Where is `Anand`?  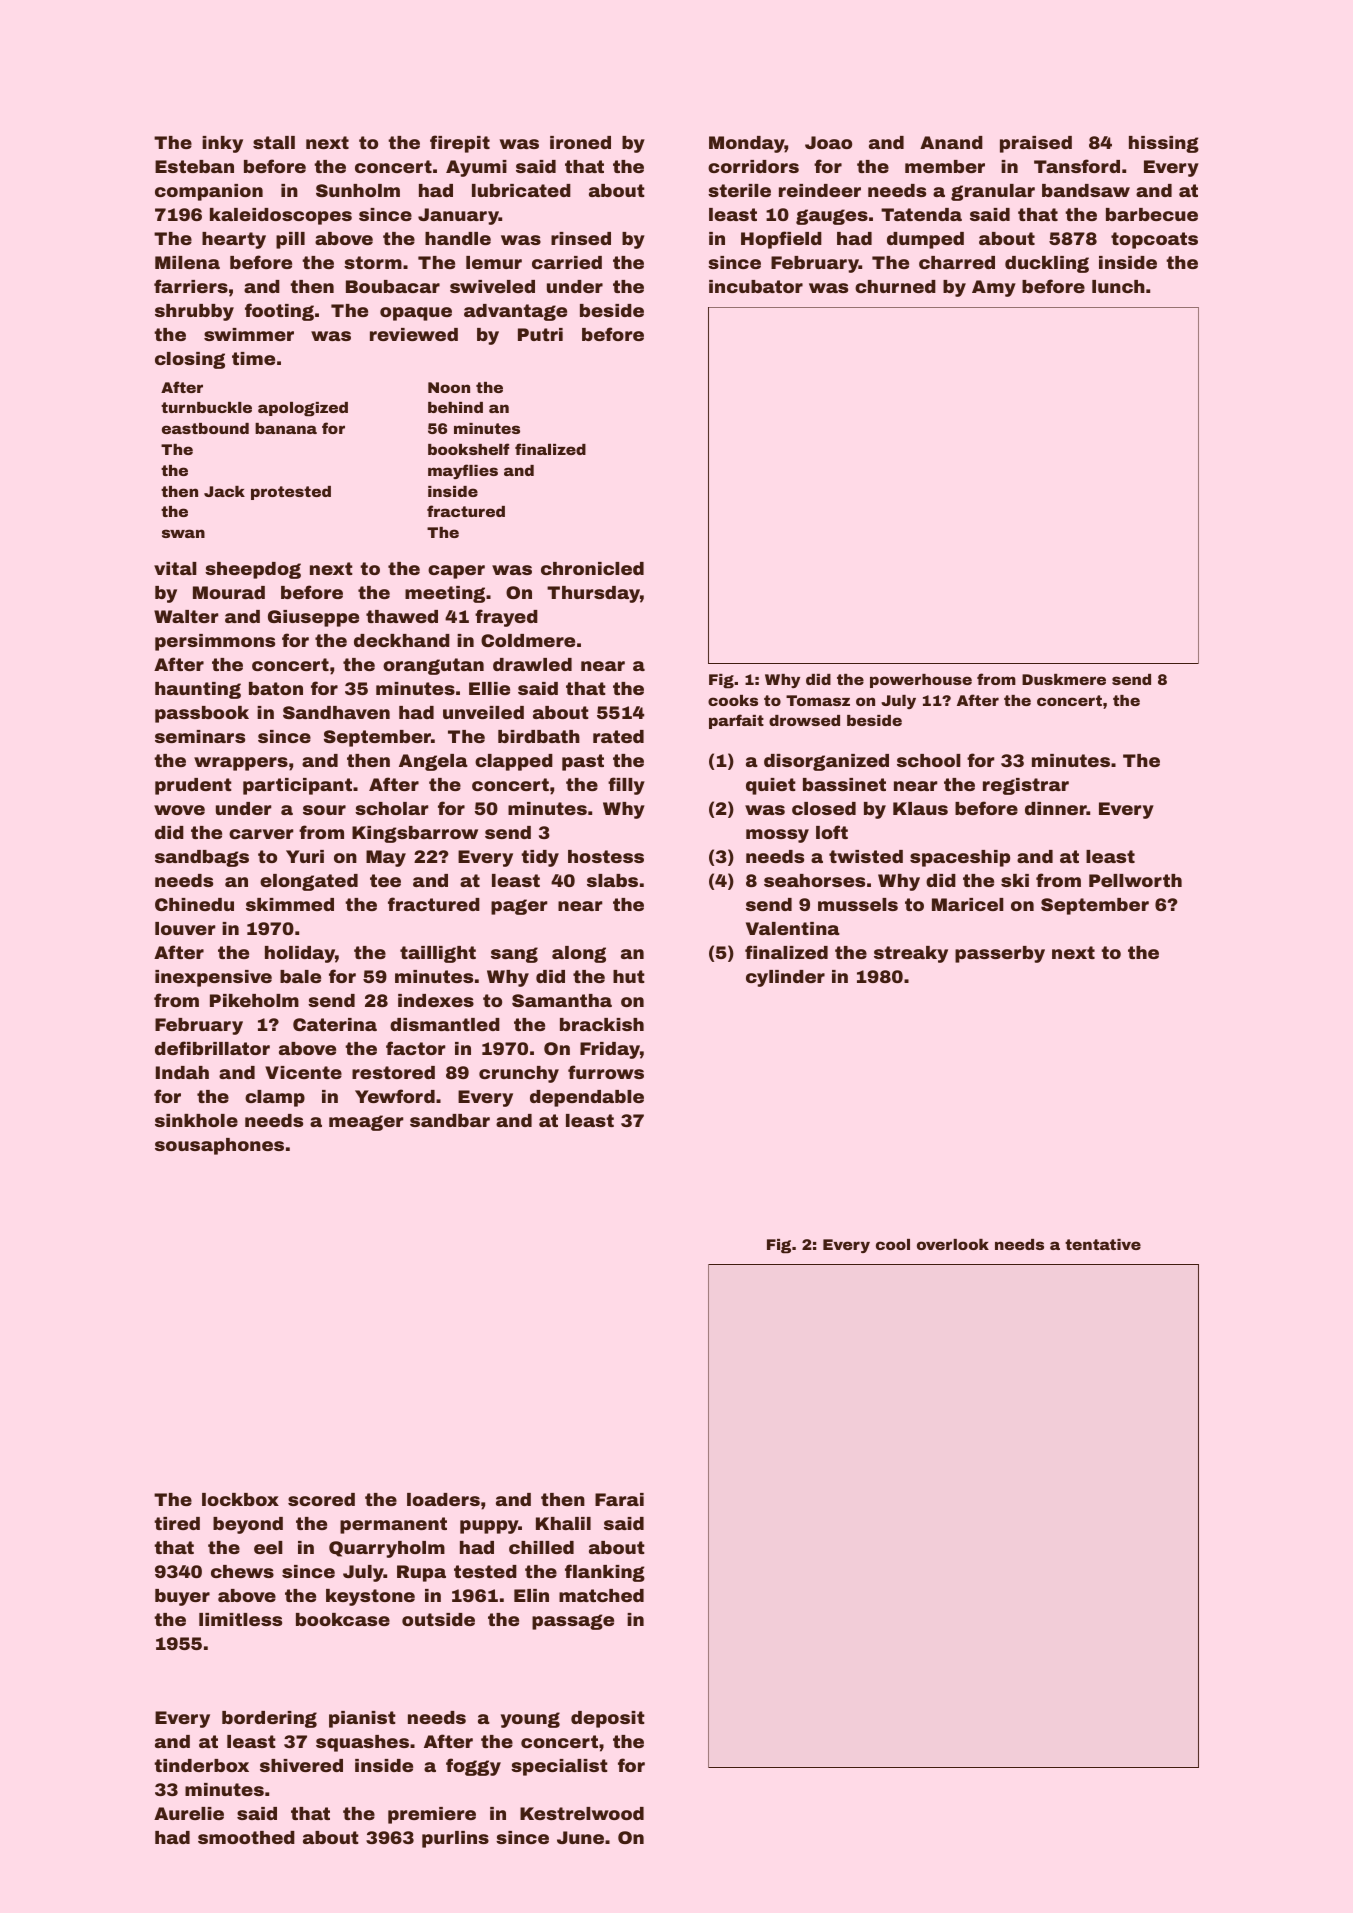
Anand is located at coordinates (951, 142).
